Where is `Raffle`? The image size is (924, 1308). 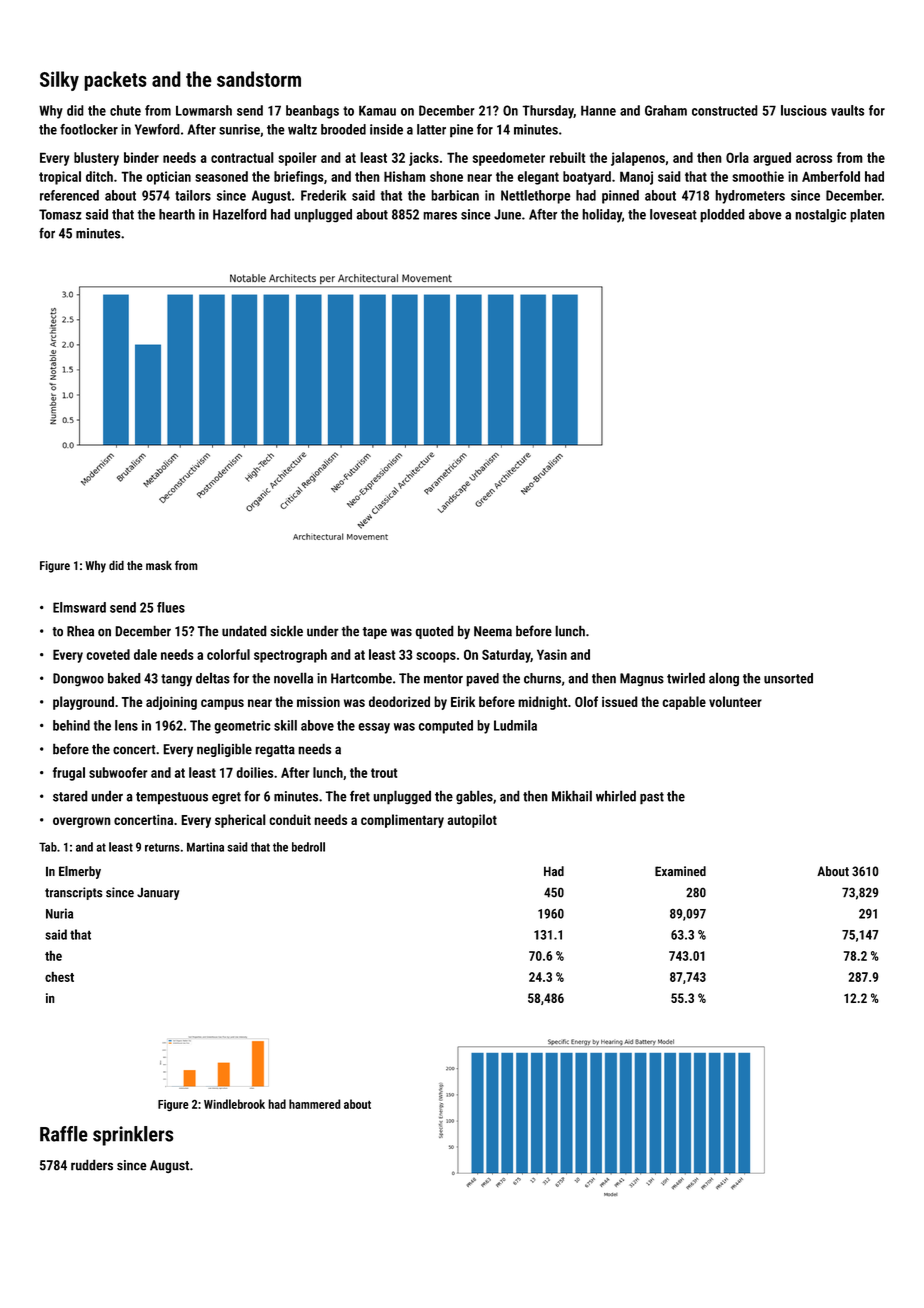
Raffle is located at coordinates (64, 1134).
